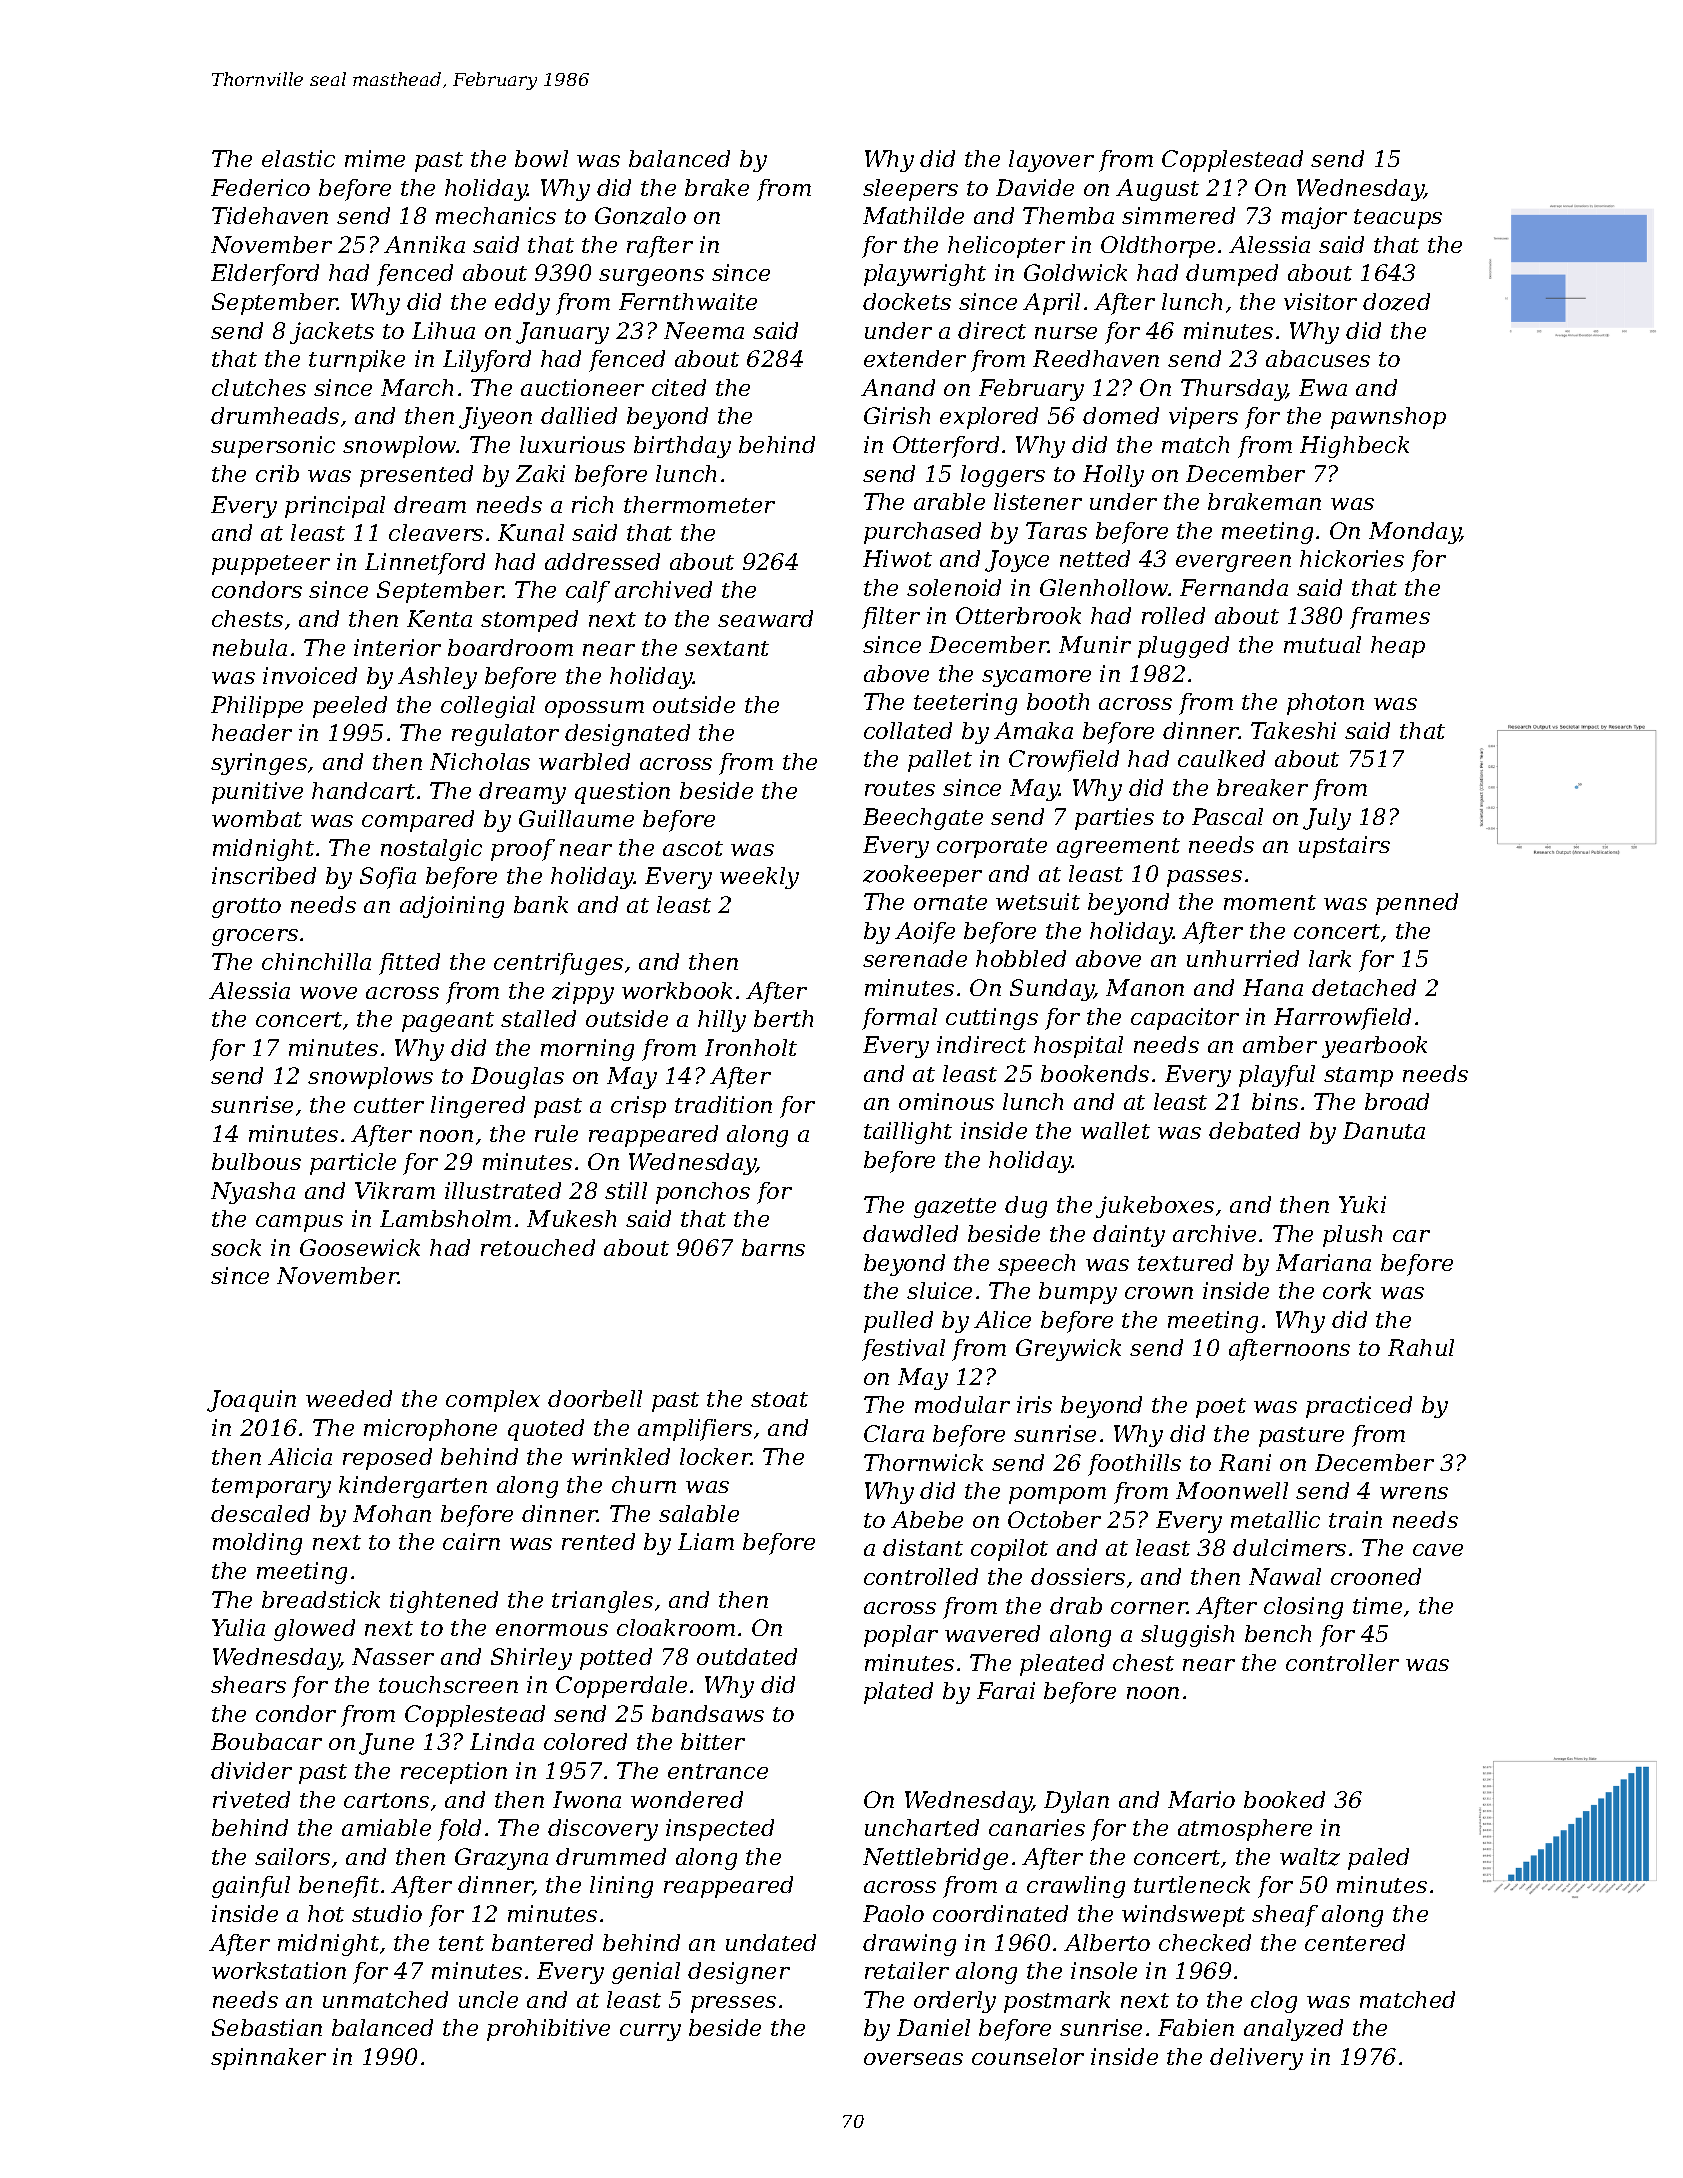  I want to click on overseas, so click(913, 2059).
